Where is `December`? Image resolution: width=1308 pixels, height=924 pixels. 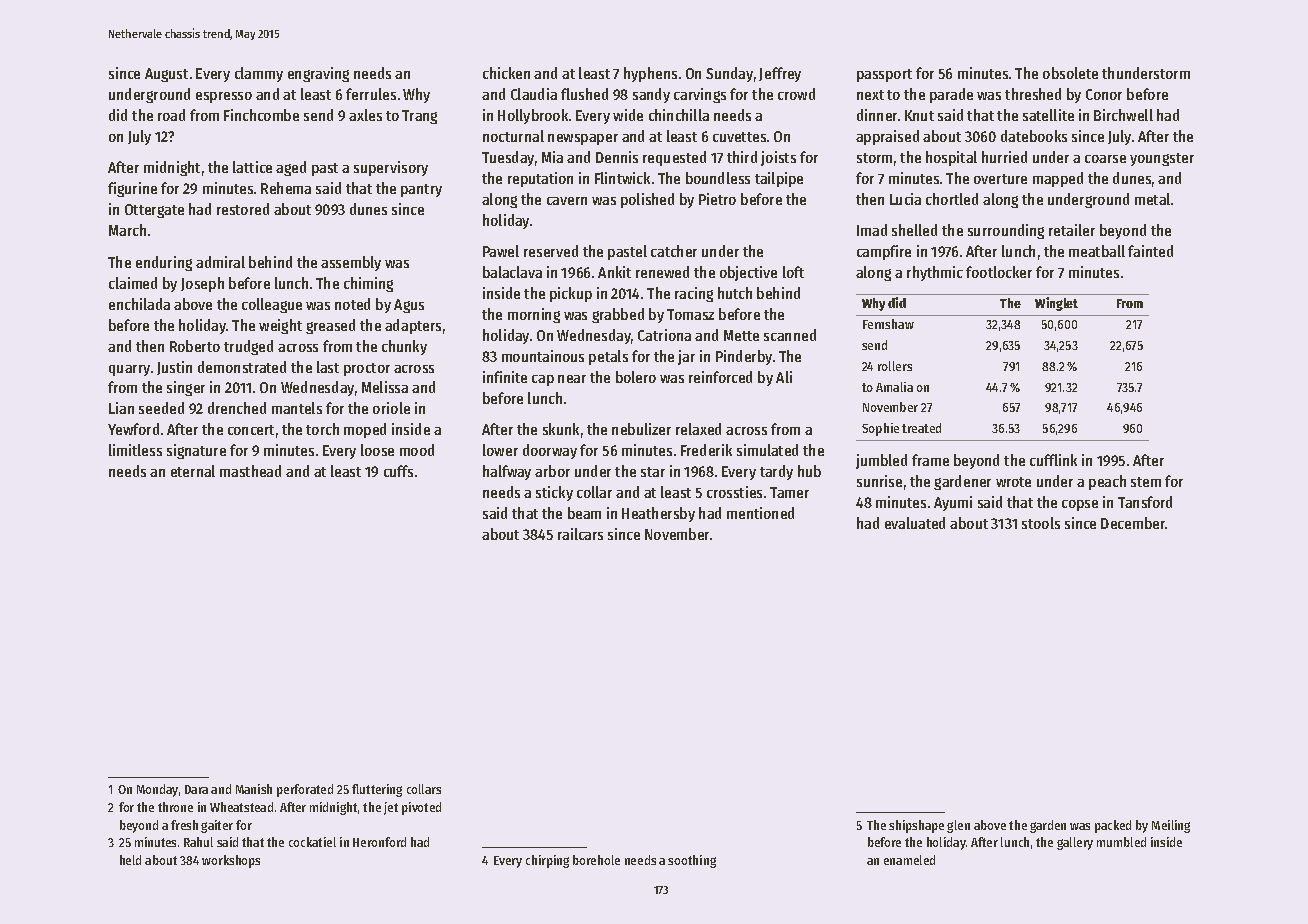
December is located at coordinates (1133, 523).
